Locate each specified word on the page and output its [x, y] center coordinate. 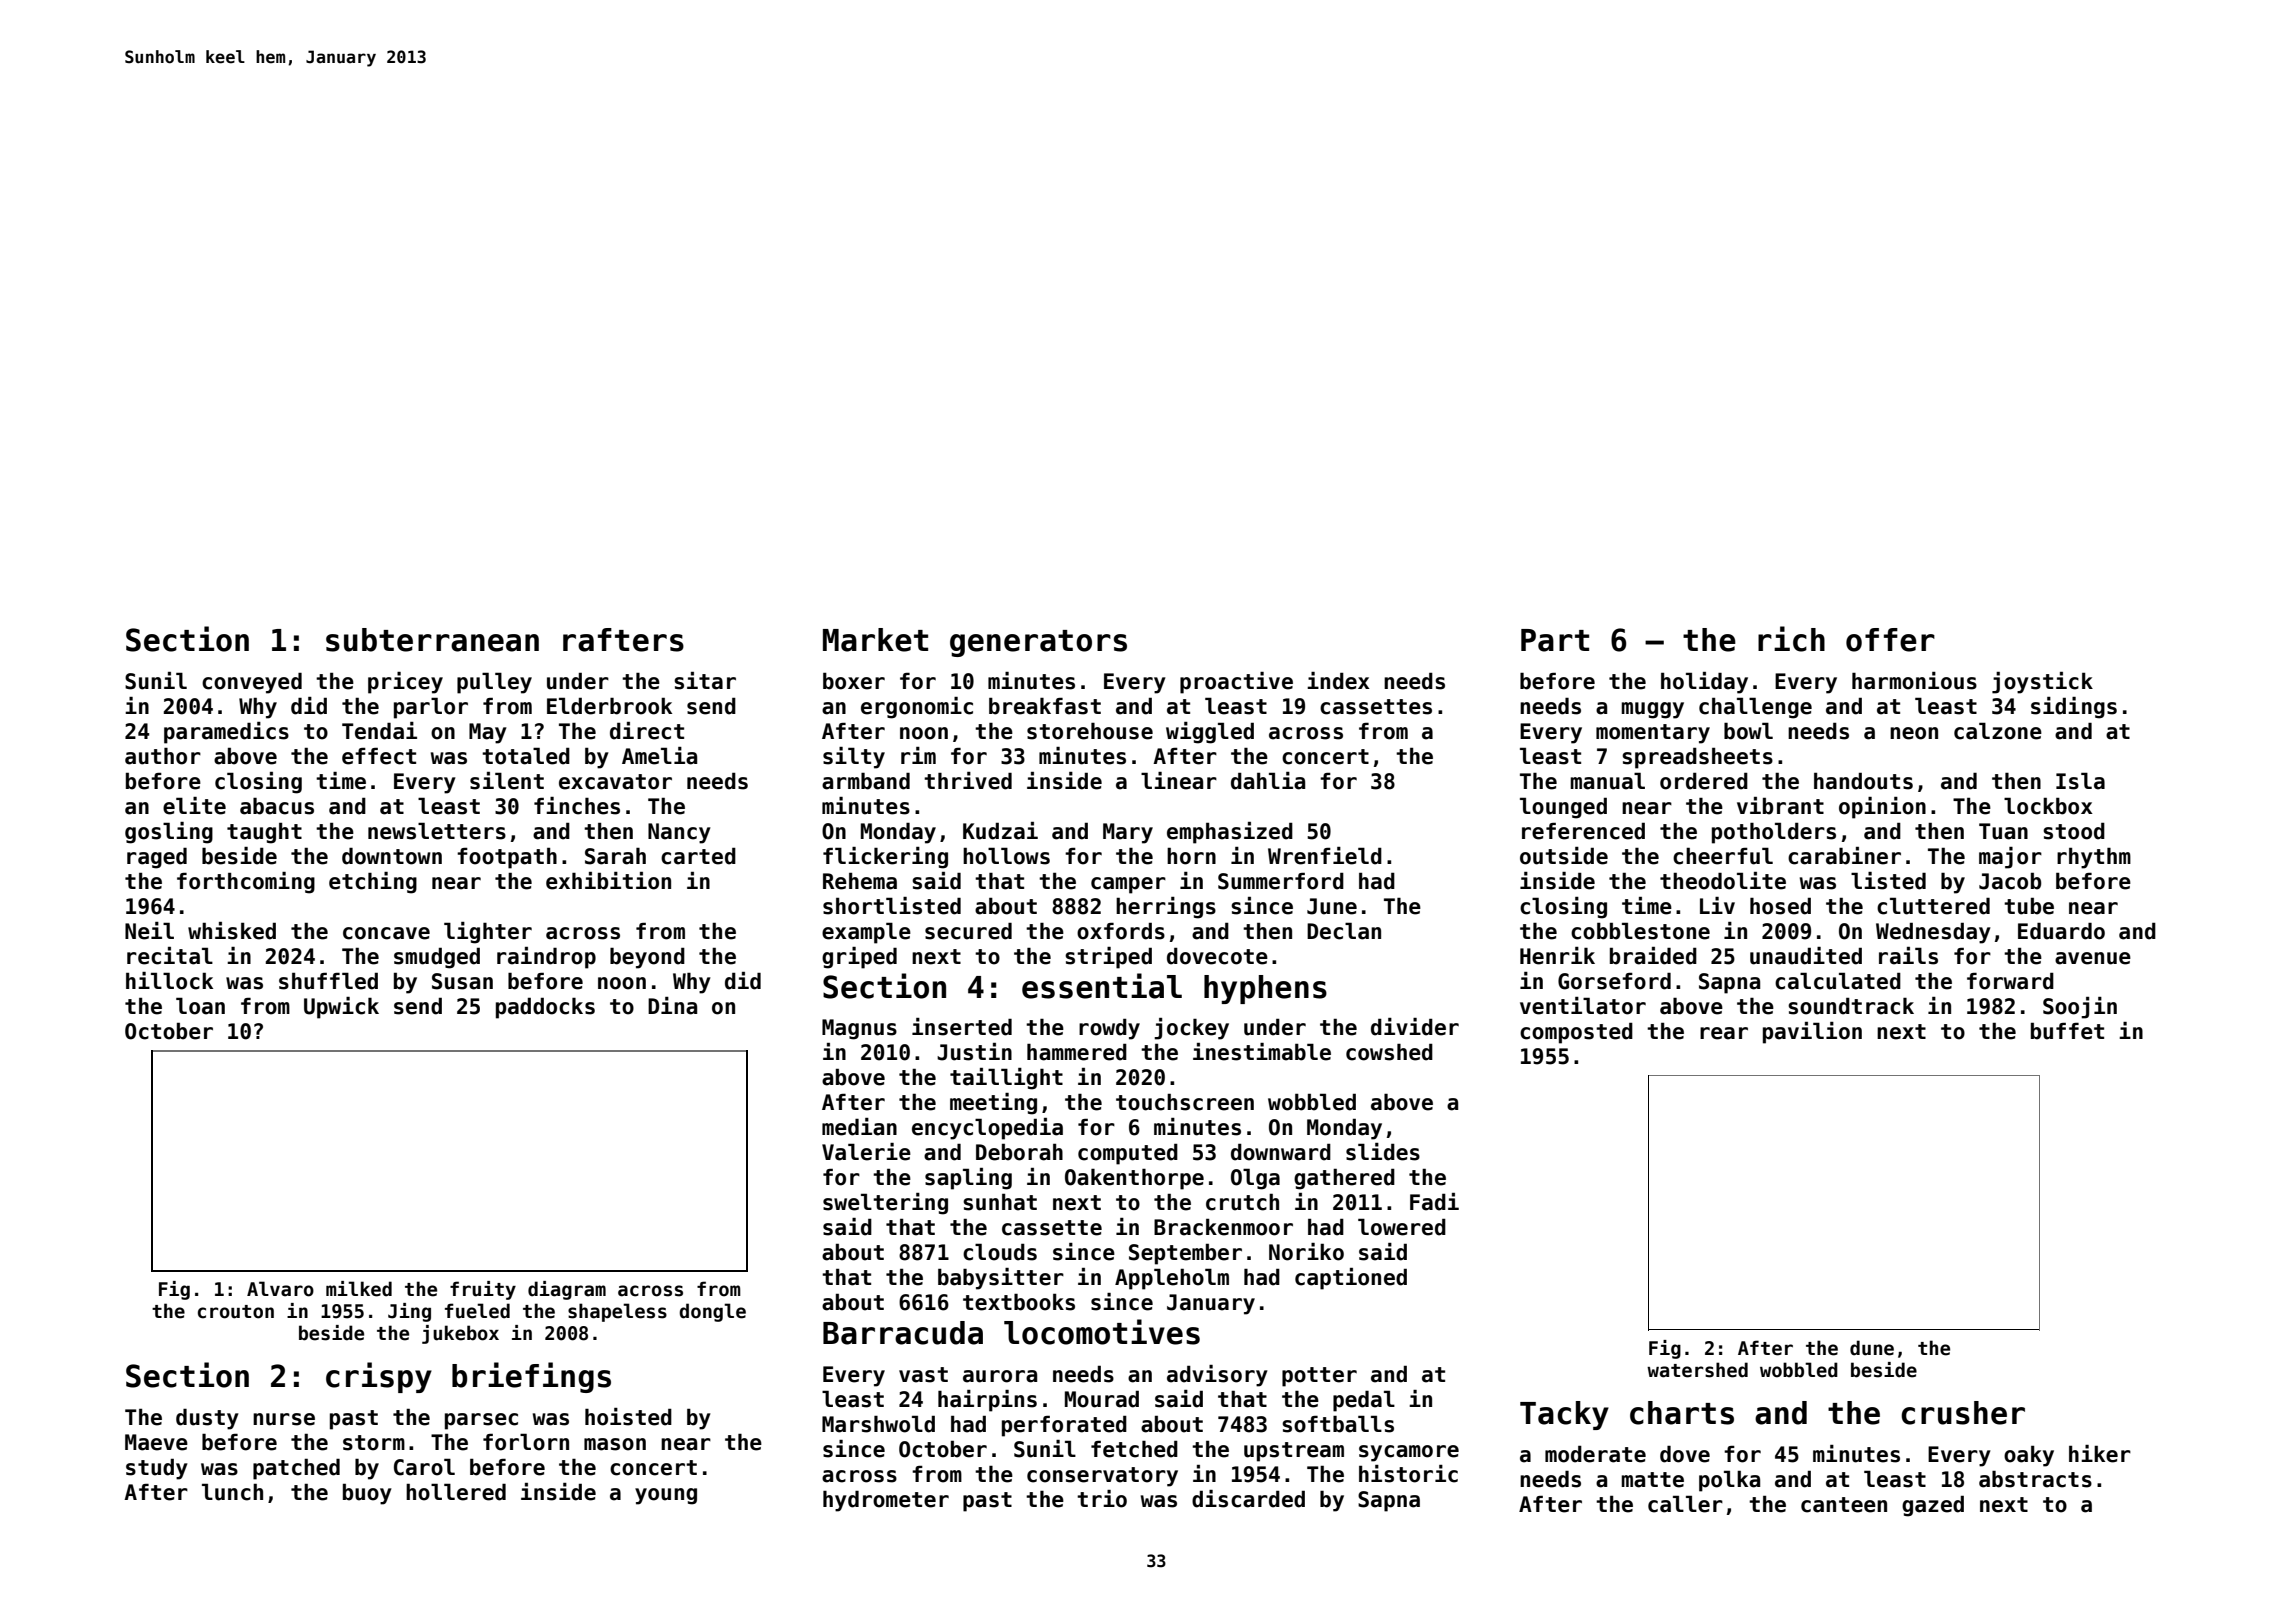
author [163, 756]
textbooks [1019, 1302]
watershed [1697, 1370]
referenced [1583, 831]
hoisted [628, 1417]
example [866, 933]
